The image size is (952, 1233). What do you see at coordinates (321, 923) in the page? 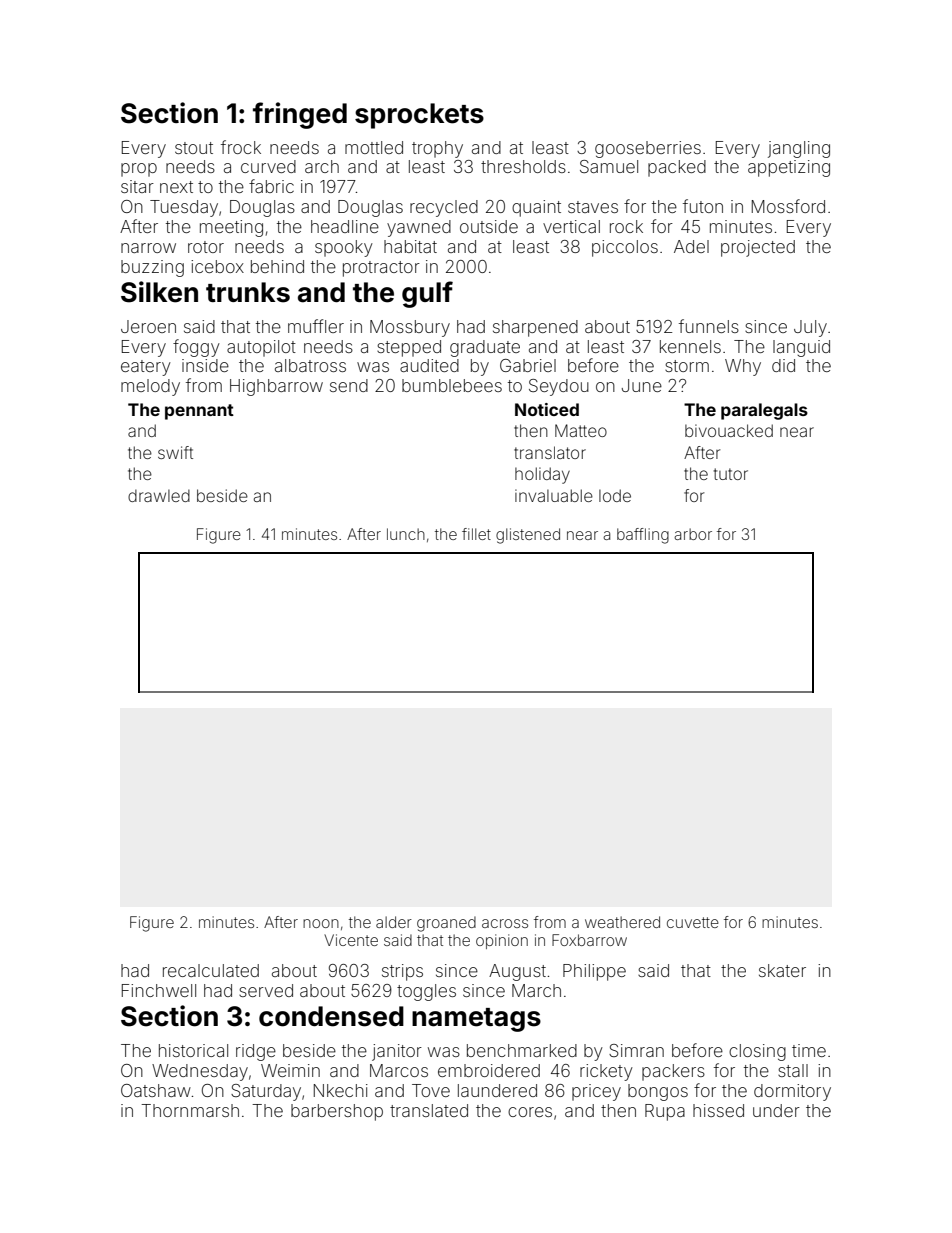
I see `noon` at bounding box center [321, 923].
